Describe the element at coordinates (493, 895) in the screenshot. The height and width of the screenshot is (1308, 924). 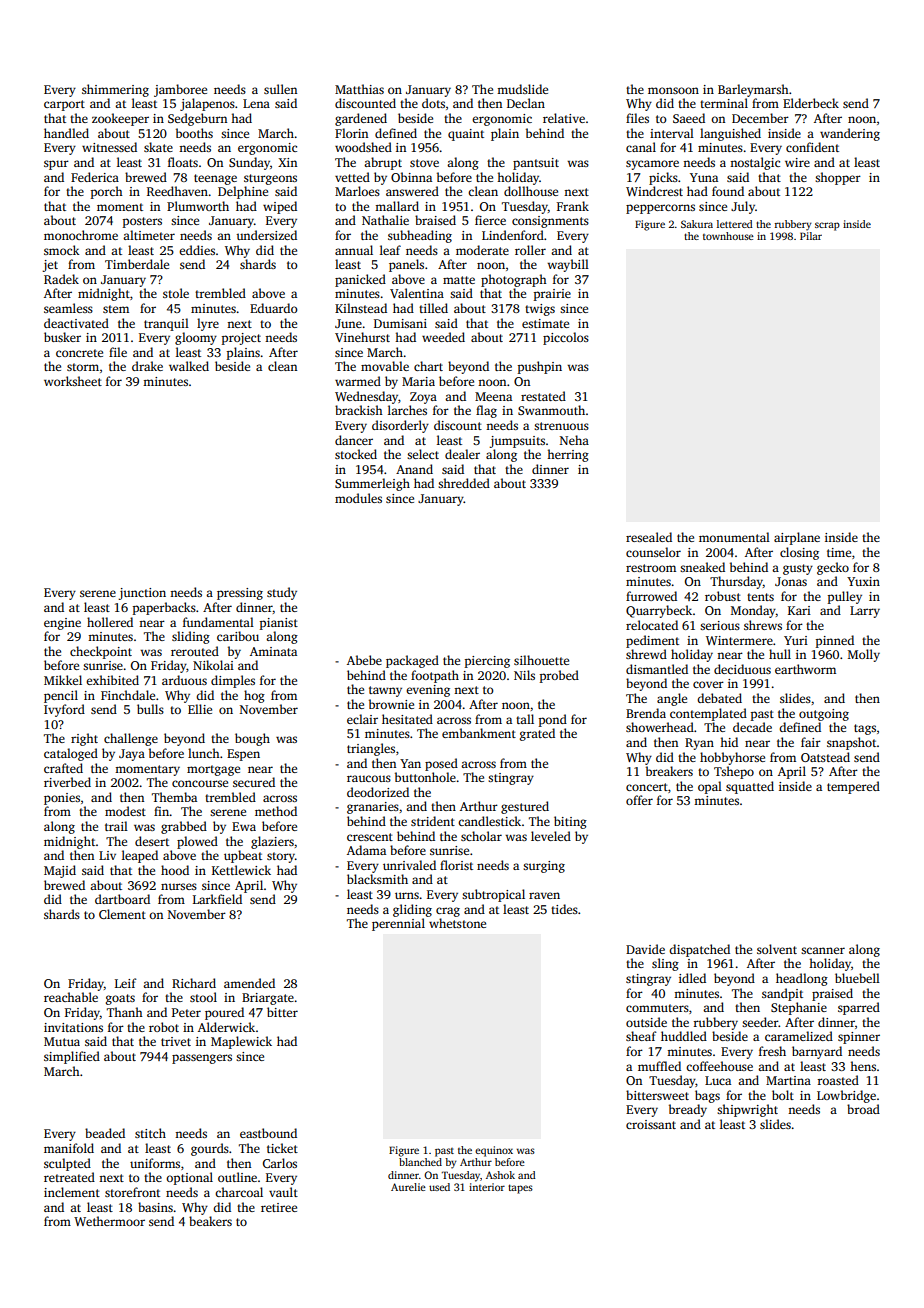
I see `subtropical` at that location.
